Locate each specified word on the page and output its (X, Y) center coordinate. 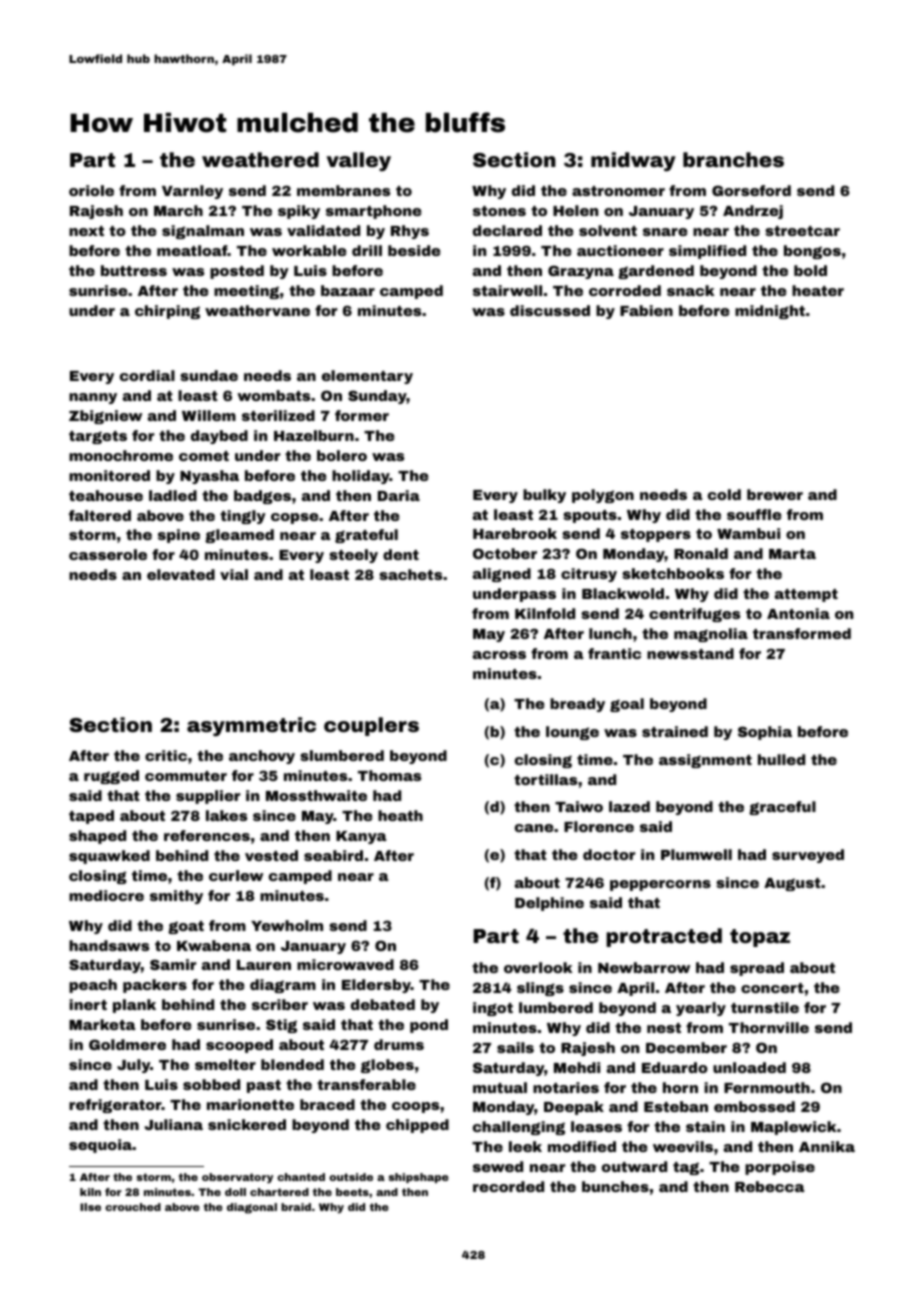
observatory (237, 1178)
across (499, 655)
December (686, 1047)
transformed (802, 633)
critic (166, 755)
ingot (493, 1009)
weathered (260, 159)
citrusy (589, 575)
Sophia (765, 733)
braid (296, 1207)
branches (733, 159)
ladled (173, 495)
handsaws (109, 945)
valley (358, 161)
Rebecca (769, 1186)
